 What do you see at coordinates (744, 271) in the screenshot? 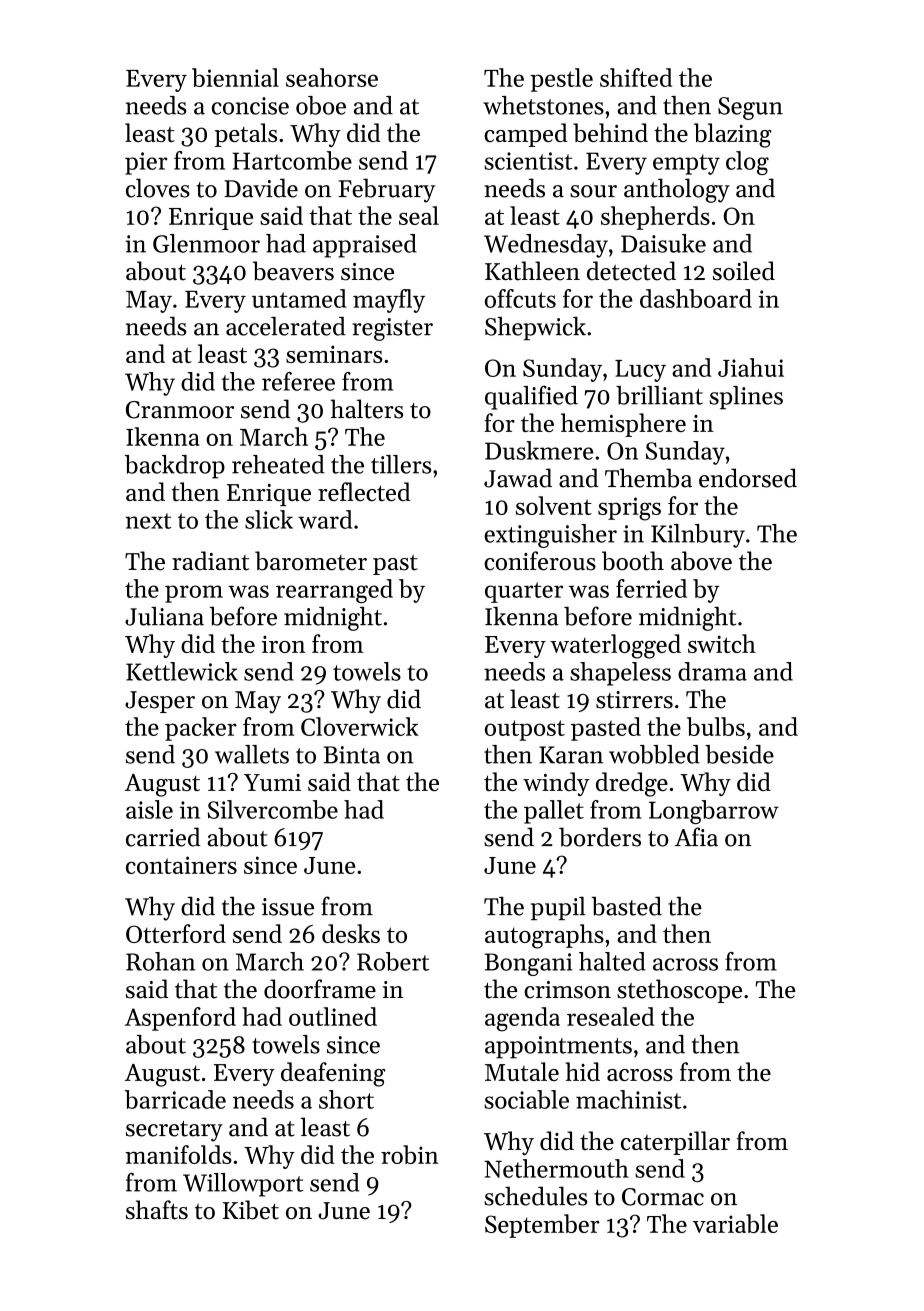
I see `soiled` at bounding box center [744, 271].
